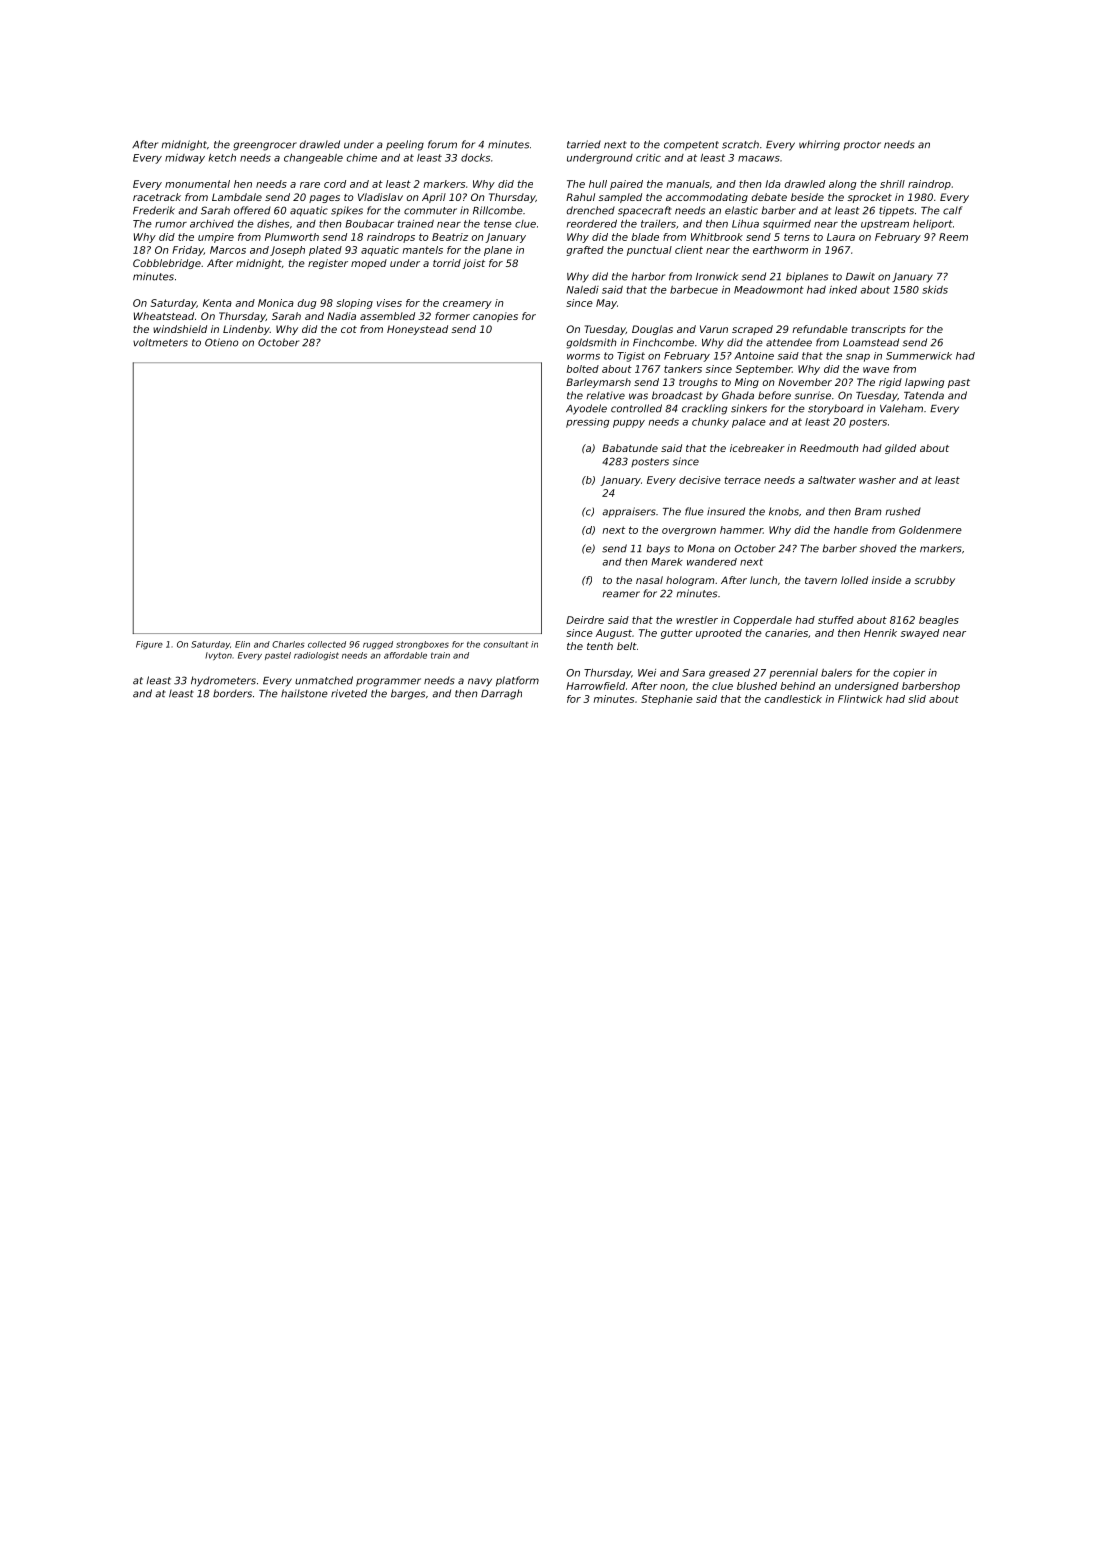 Image resolution: width=1108 pixels, height=1567 pixels. I want to click on nasal, so click(649, 580).
